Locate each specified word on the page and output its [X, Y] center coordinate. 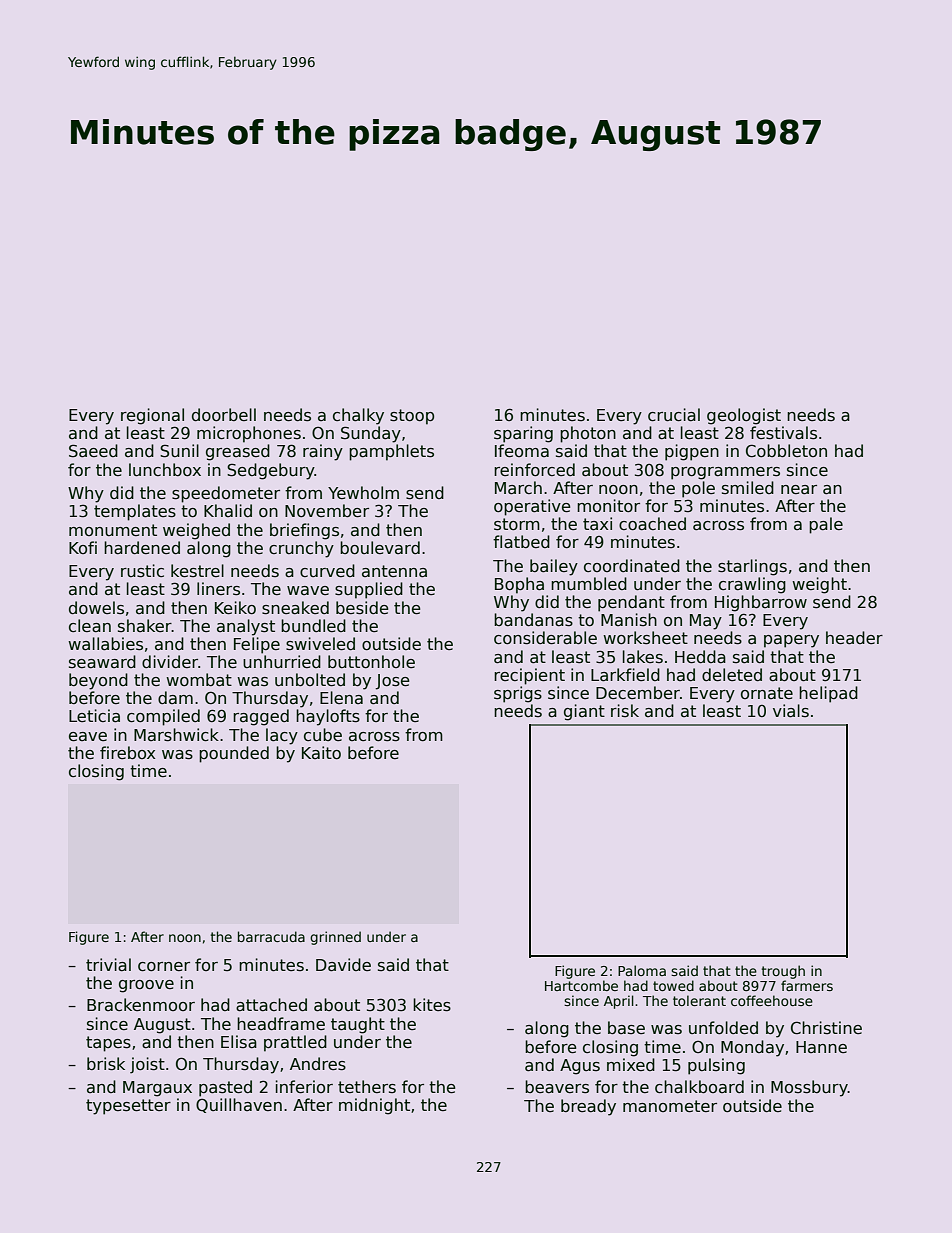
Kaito [321, 753]
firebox [127, 752]
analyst [246, 627]
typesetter [128, 1107]
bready [588, 1107]
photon [588, 434]
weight [819, 585]
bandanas [533, 620]
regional [152, 416]
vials [791, 711]
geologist [744, 416]
